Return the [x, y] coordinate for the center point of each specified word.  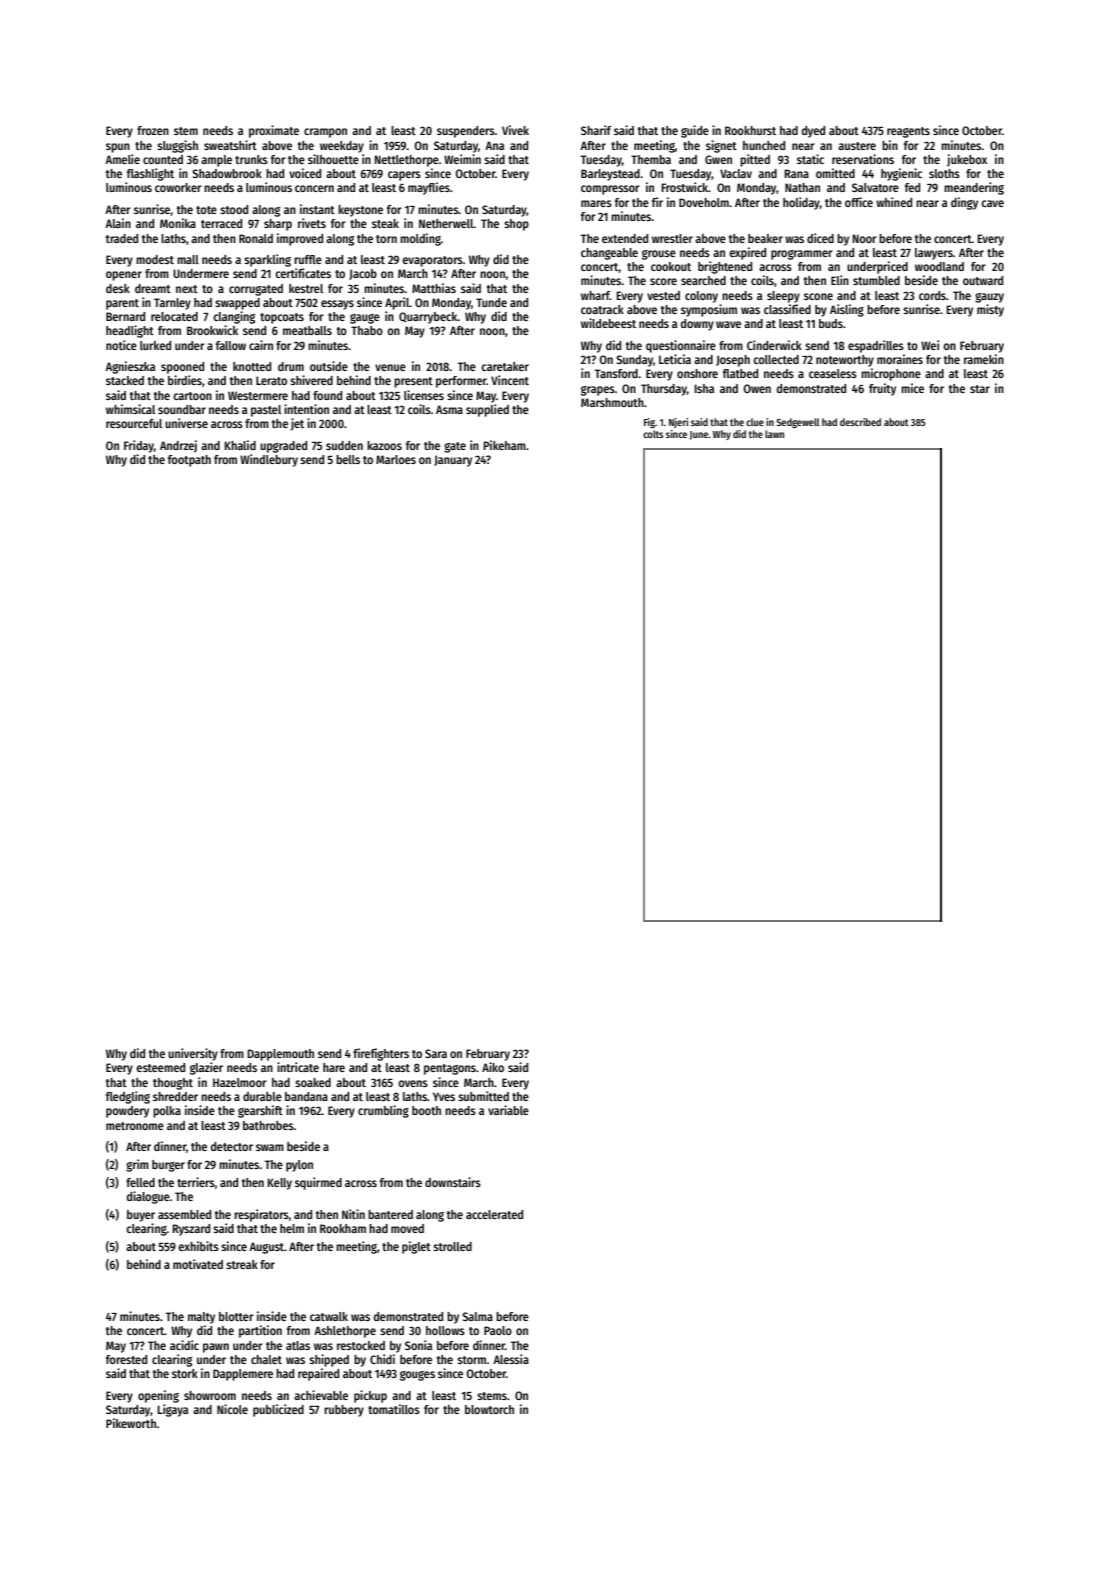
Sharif [596, 130]
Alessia [511, 1359]
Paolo [498, 1330]
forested [126, 1359]
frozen [153, 130]
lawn [774, 434]
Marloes [396, 459]
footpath [189, 461]
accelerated [494, 1214]
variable [508, 1110]
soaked [313, 1082]
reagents [908, 132]
